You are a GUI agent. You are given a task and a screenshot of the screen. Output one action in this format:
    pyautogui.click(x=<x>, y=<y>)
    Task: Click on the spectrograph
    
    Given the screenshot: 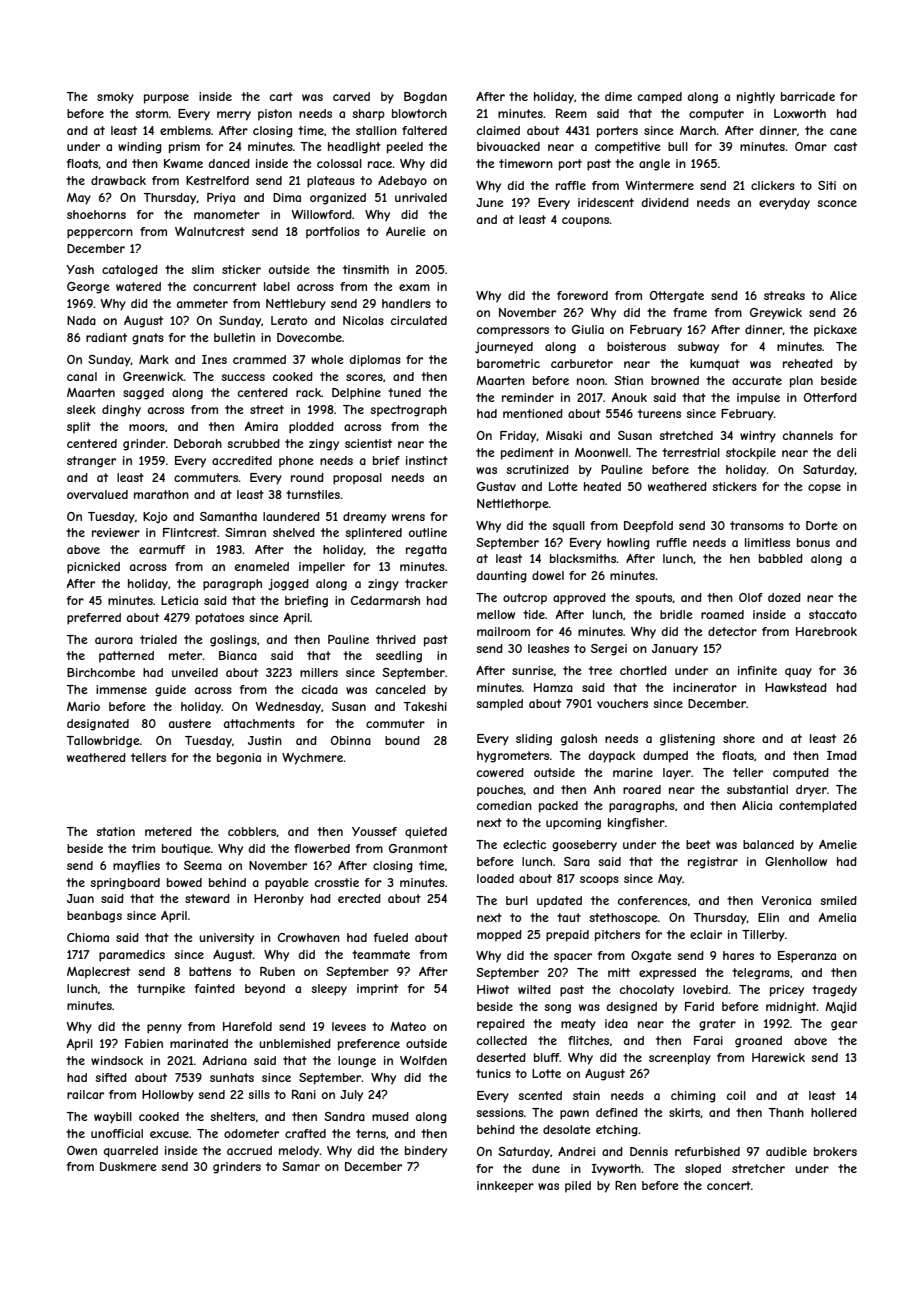 What is the action you would take?
    pyautogui.click(x=408, y=411)
